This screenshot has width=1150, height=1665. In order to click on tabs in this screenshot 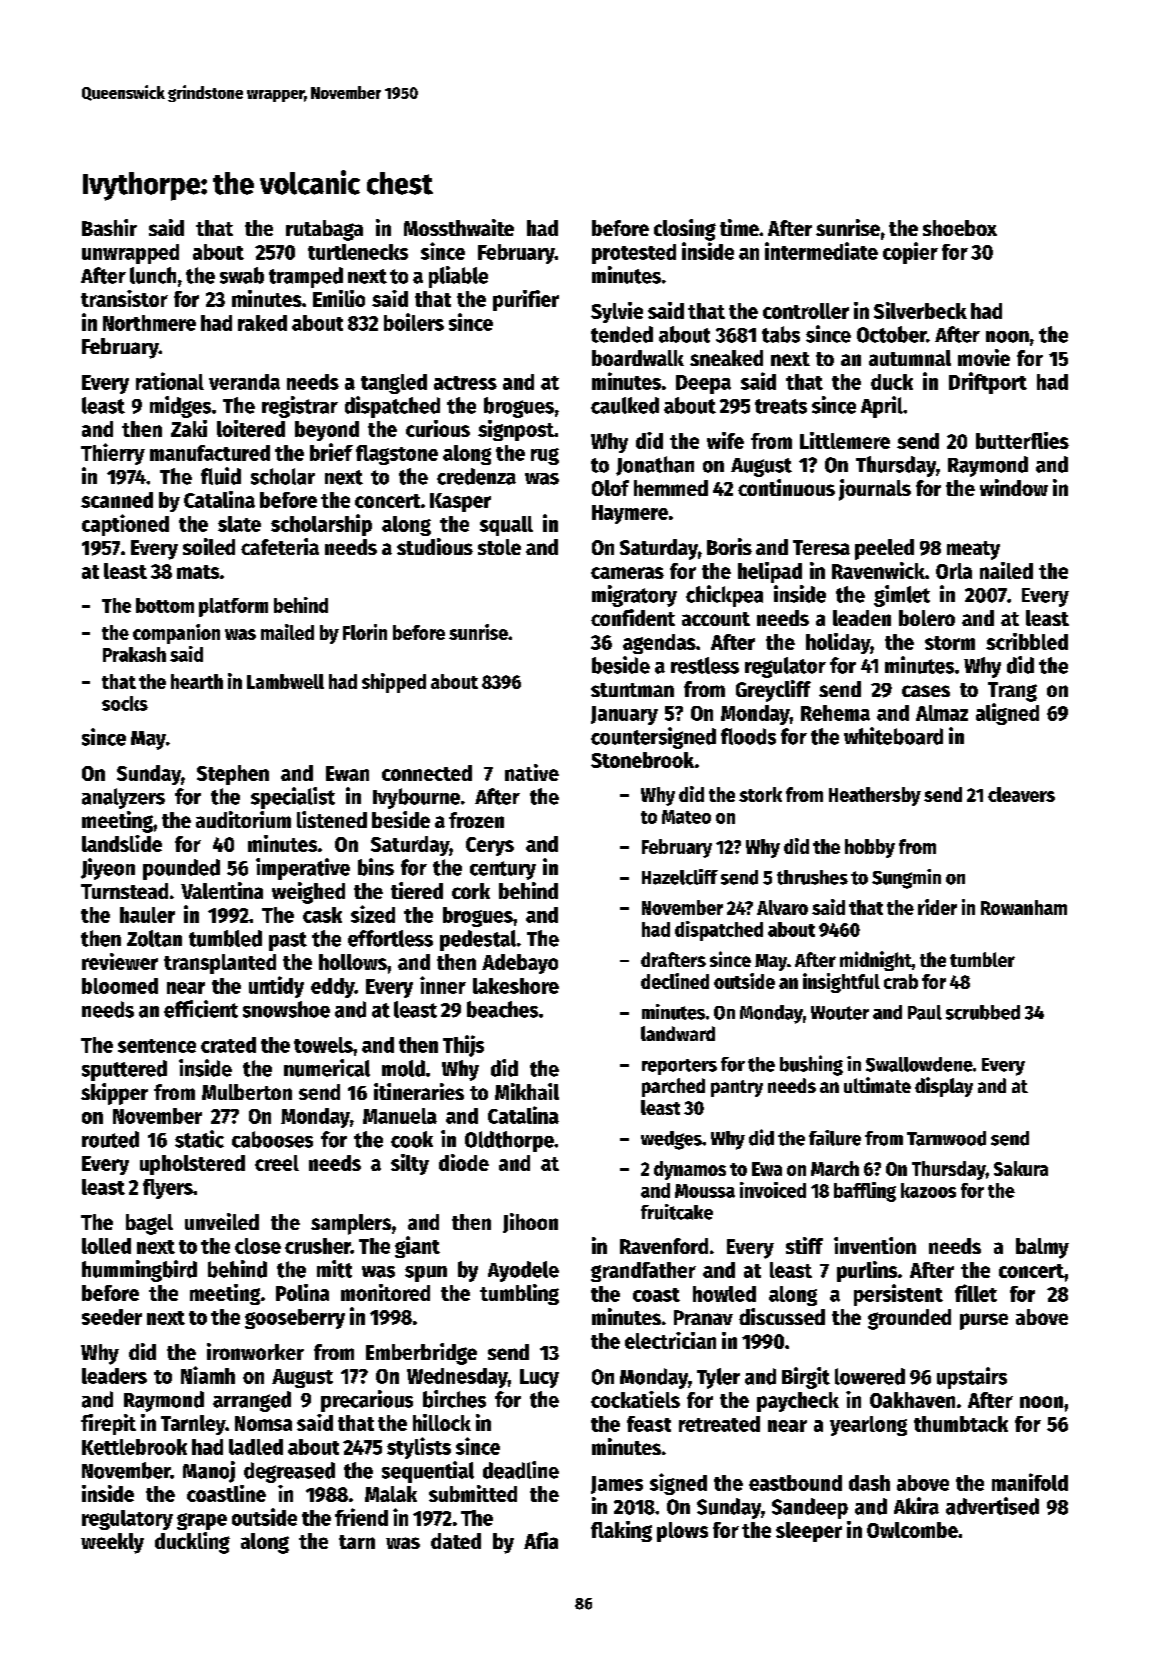, I will do `click(781, 334)`.
